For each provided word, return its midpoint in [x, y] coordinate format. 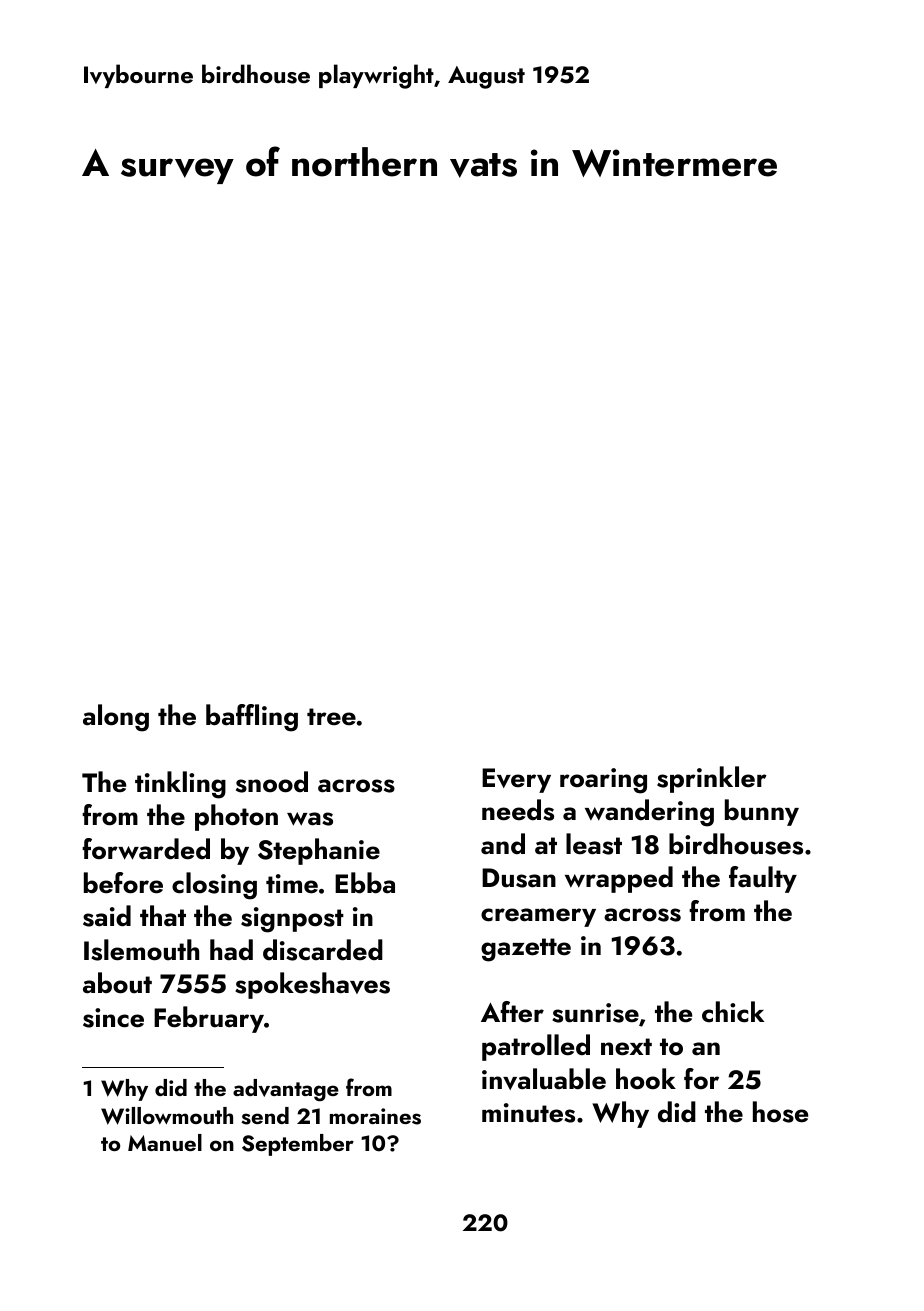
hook [646, 1079]
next [626, 1047]
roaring [603, 781]
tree [331, 716]
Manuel [165, 1142]
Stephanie [319, 851]
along [116, 718]
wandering [649, 813]
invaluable [544, 1079]
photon [236, 817]
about [117, 983]
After [512, 1012]
